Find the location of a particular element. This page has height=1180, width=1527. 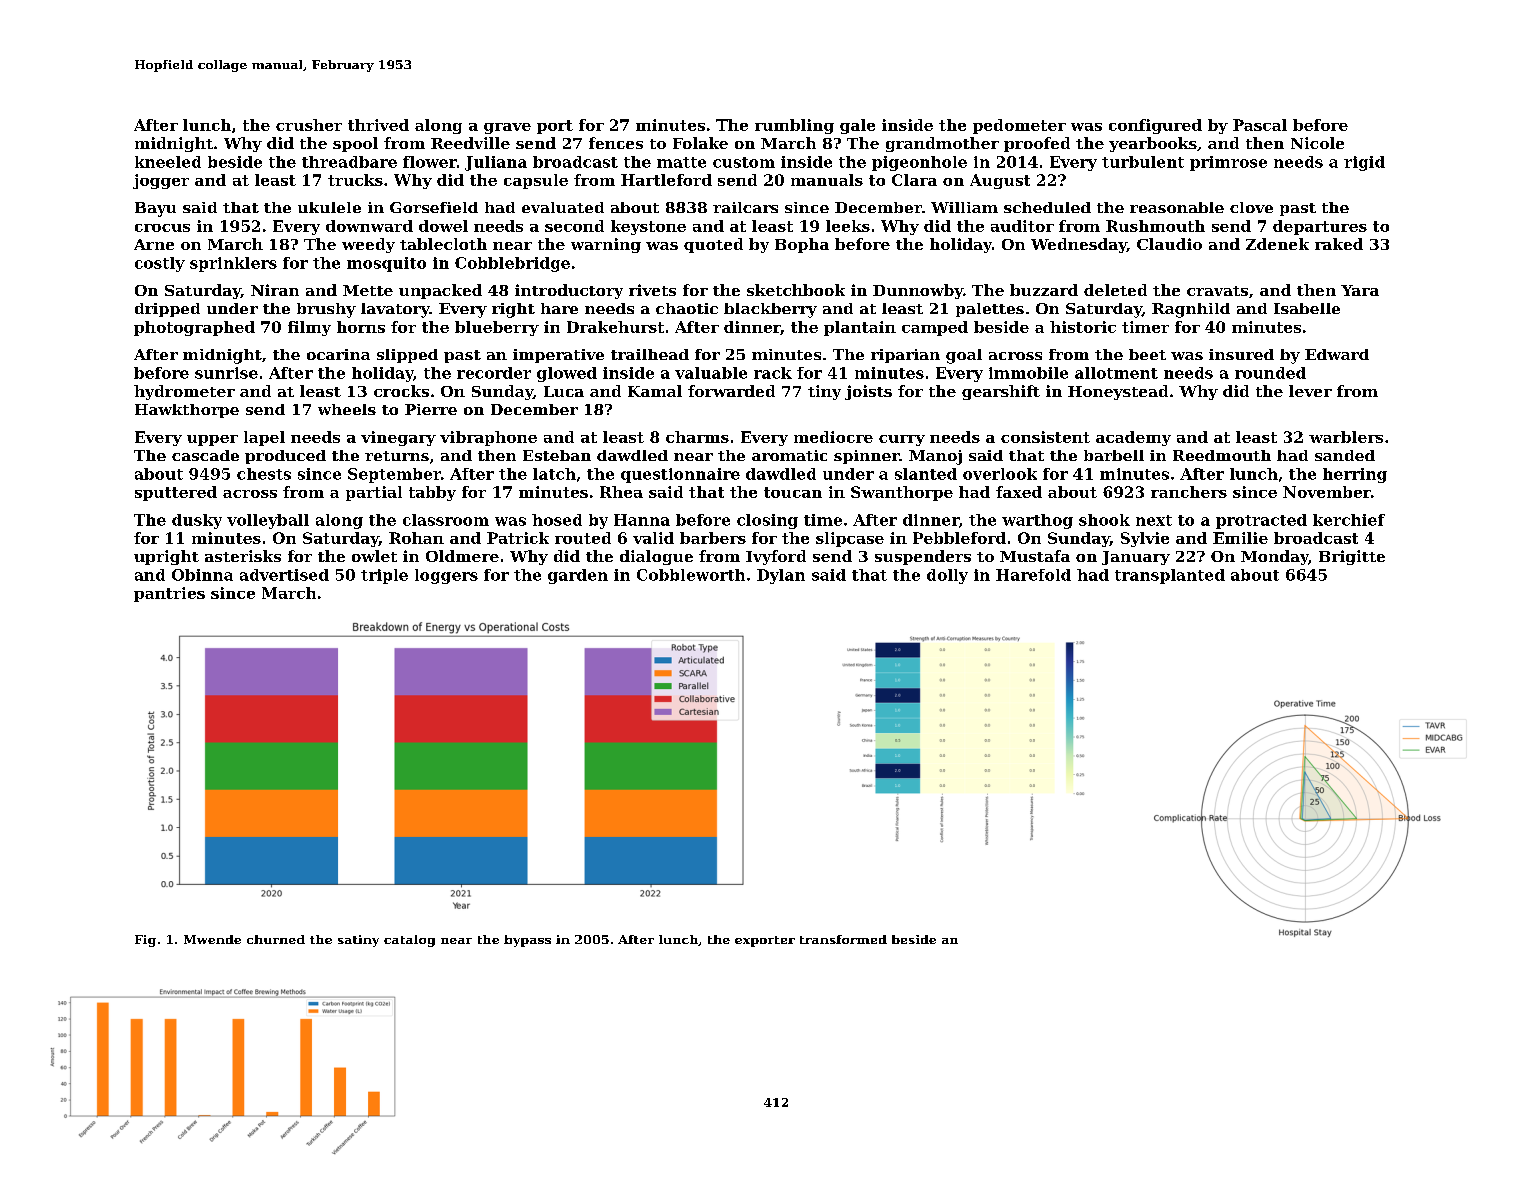

Hanna is located at coordinates (642, 520).
